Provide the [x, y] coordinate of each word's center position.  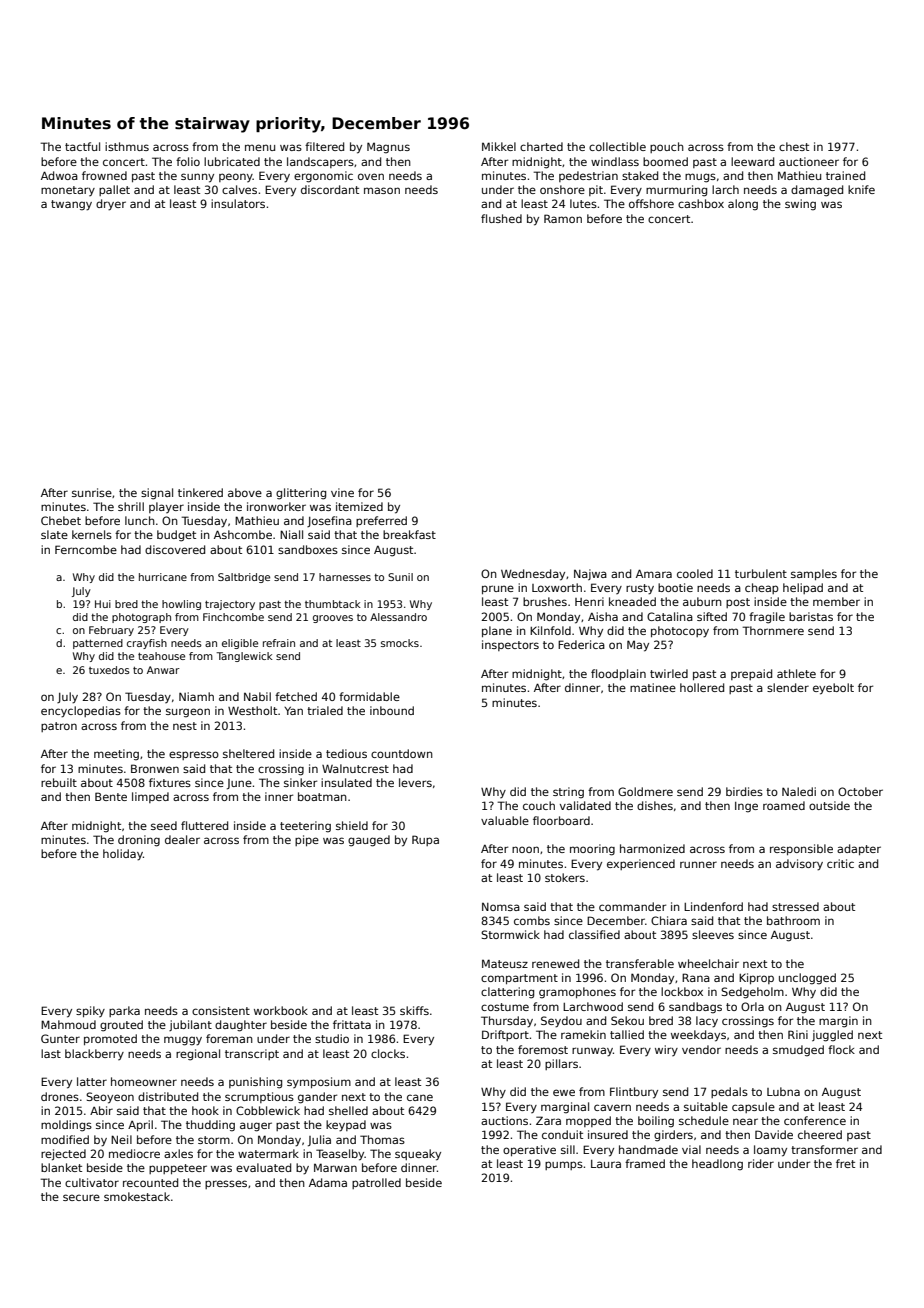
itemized [359, 506]
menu [260, 147]
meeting [116, 755]
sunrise [92, 492]
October [860, 791]
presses [226, 1184]
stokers [565, 877]
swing [800, 205]
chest [794, 146]
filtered [324, 146]
